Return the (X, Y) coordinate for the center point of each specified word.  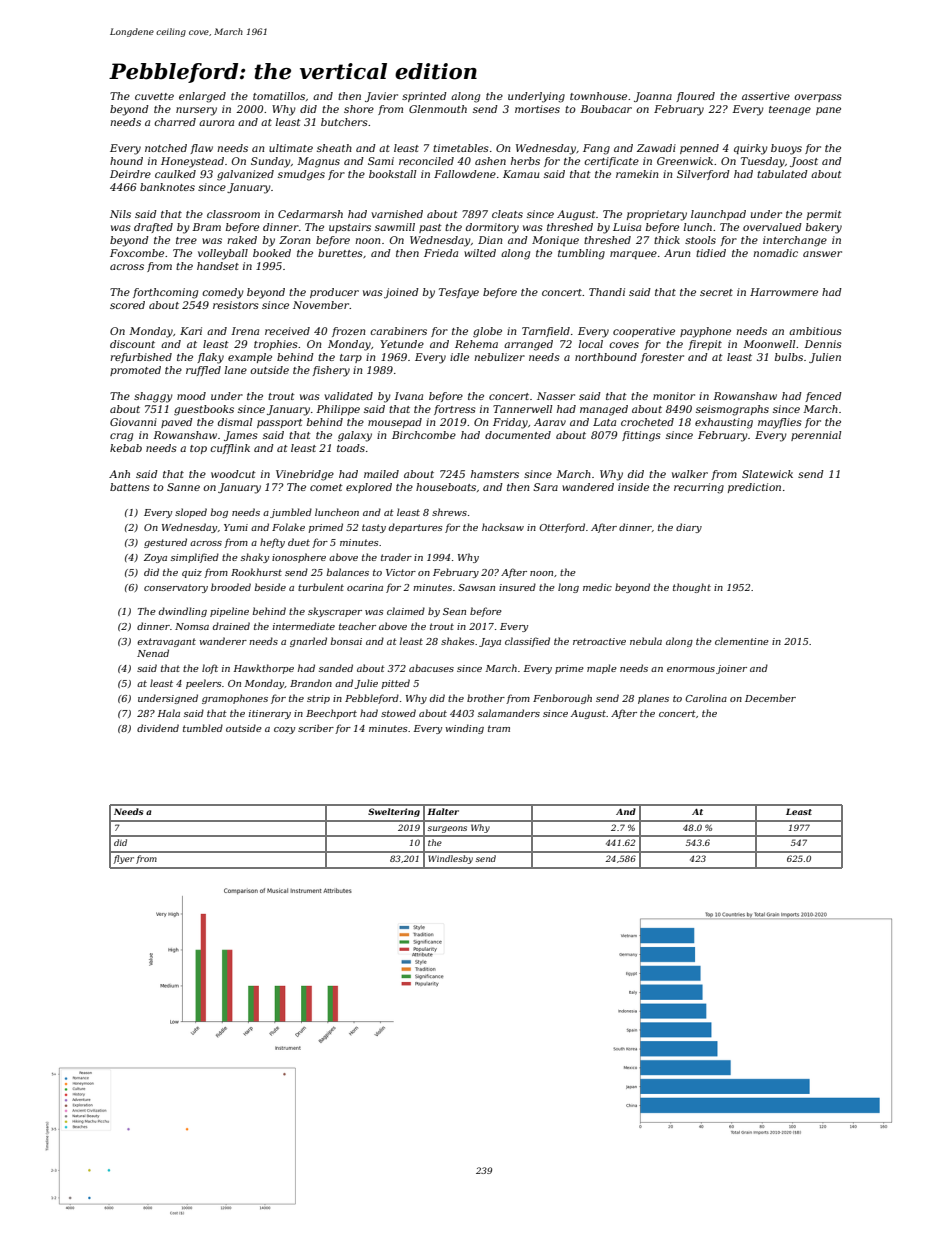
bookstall (393, 174)
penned (699, 149)
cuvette (154, 96)
